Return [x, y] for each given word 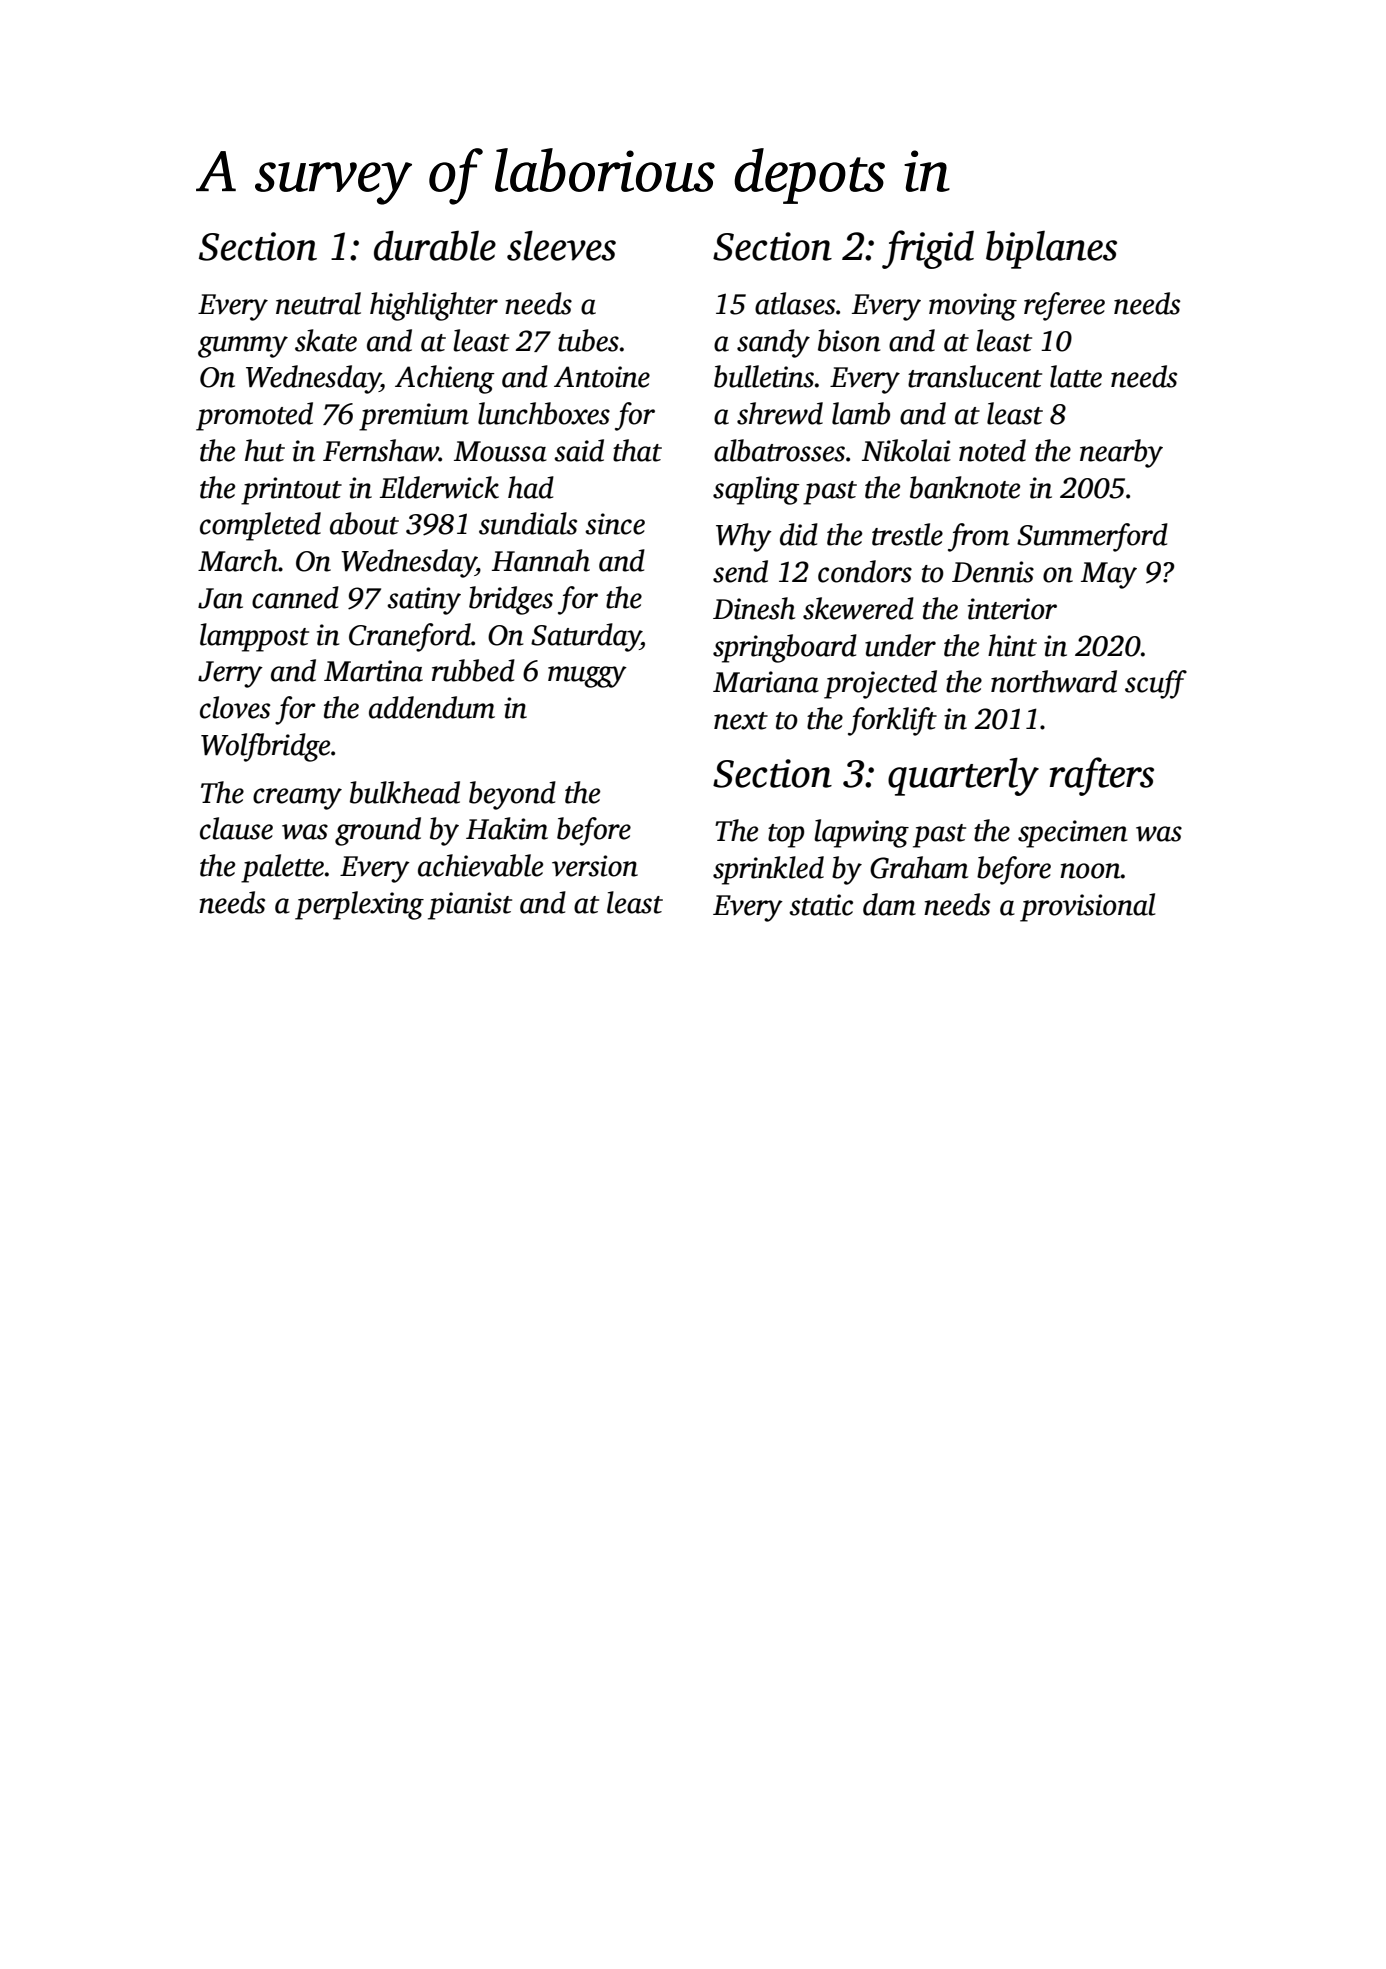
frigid [928, 249]
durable [435, 245]
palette [282, 868]
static [821, 905]
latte [1076, 376]
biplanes [1051, 250]
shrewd [780, 413]
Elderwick [439, 487]
